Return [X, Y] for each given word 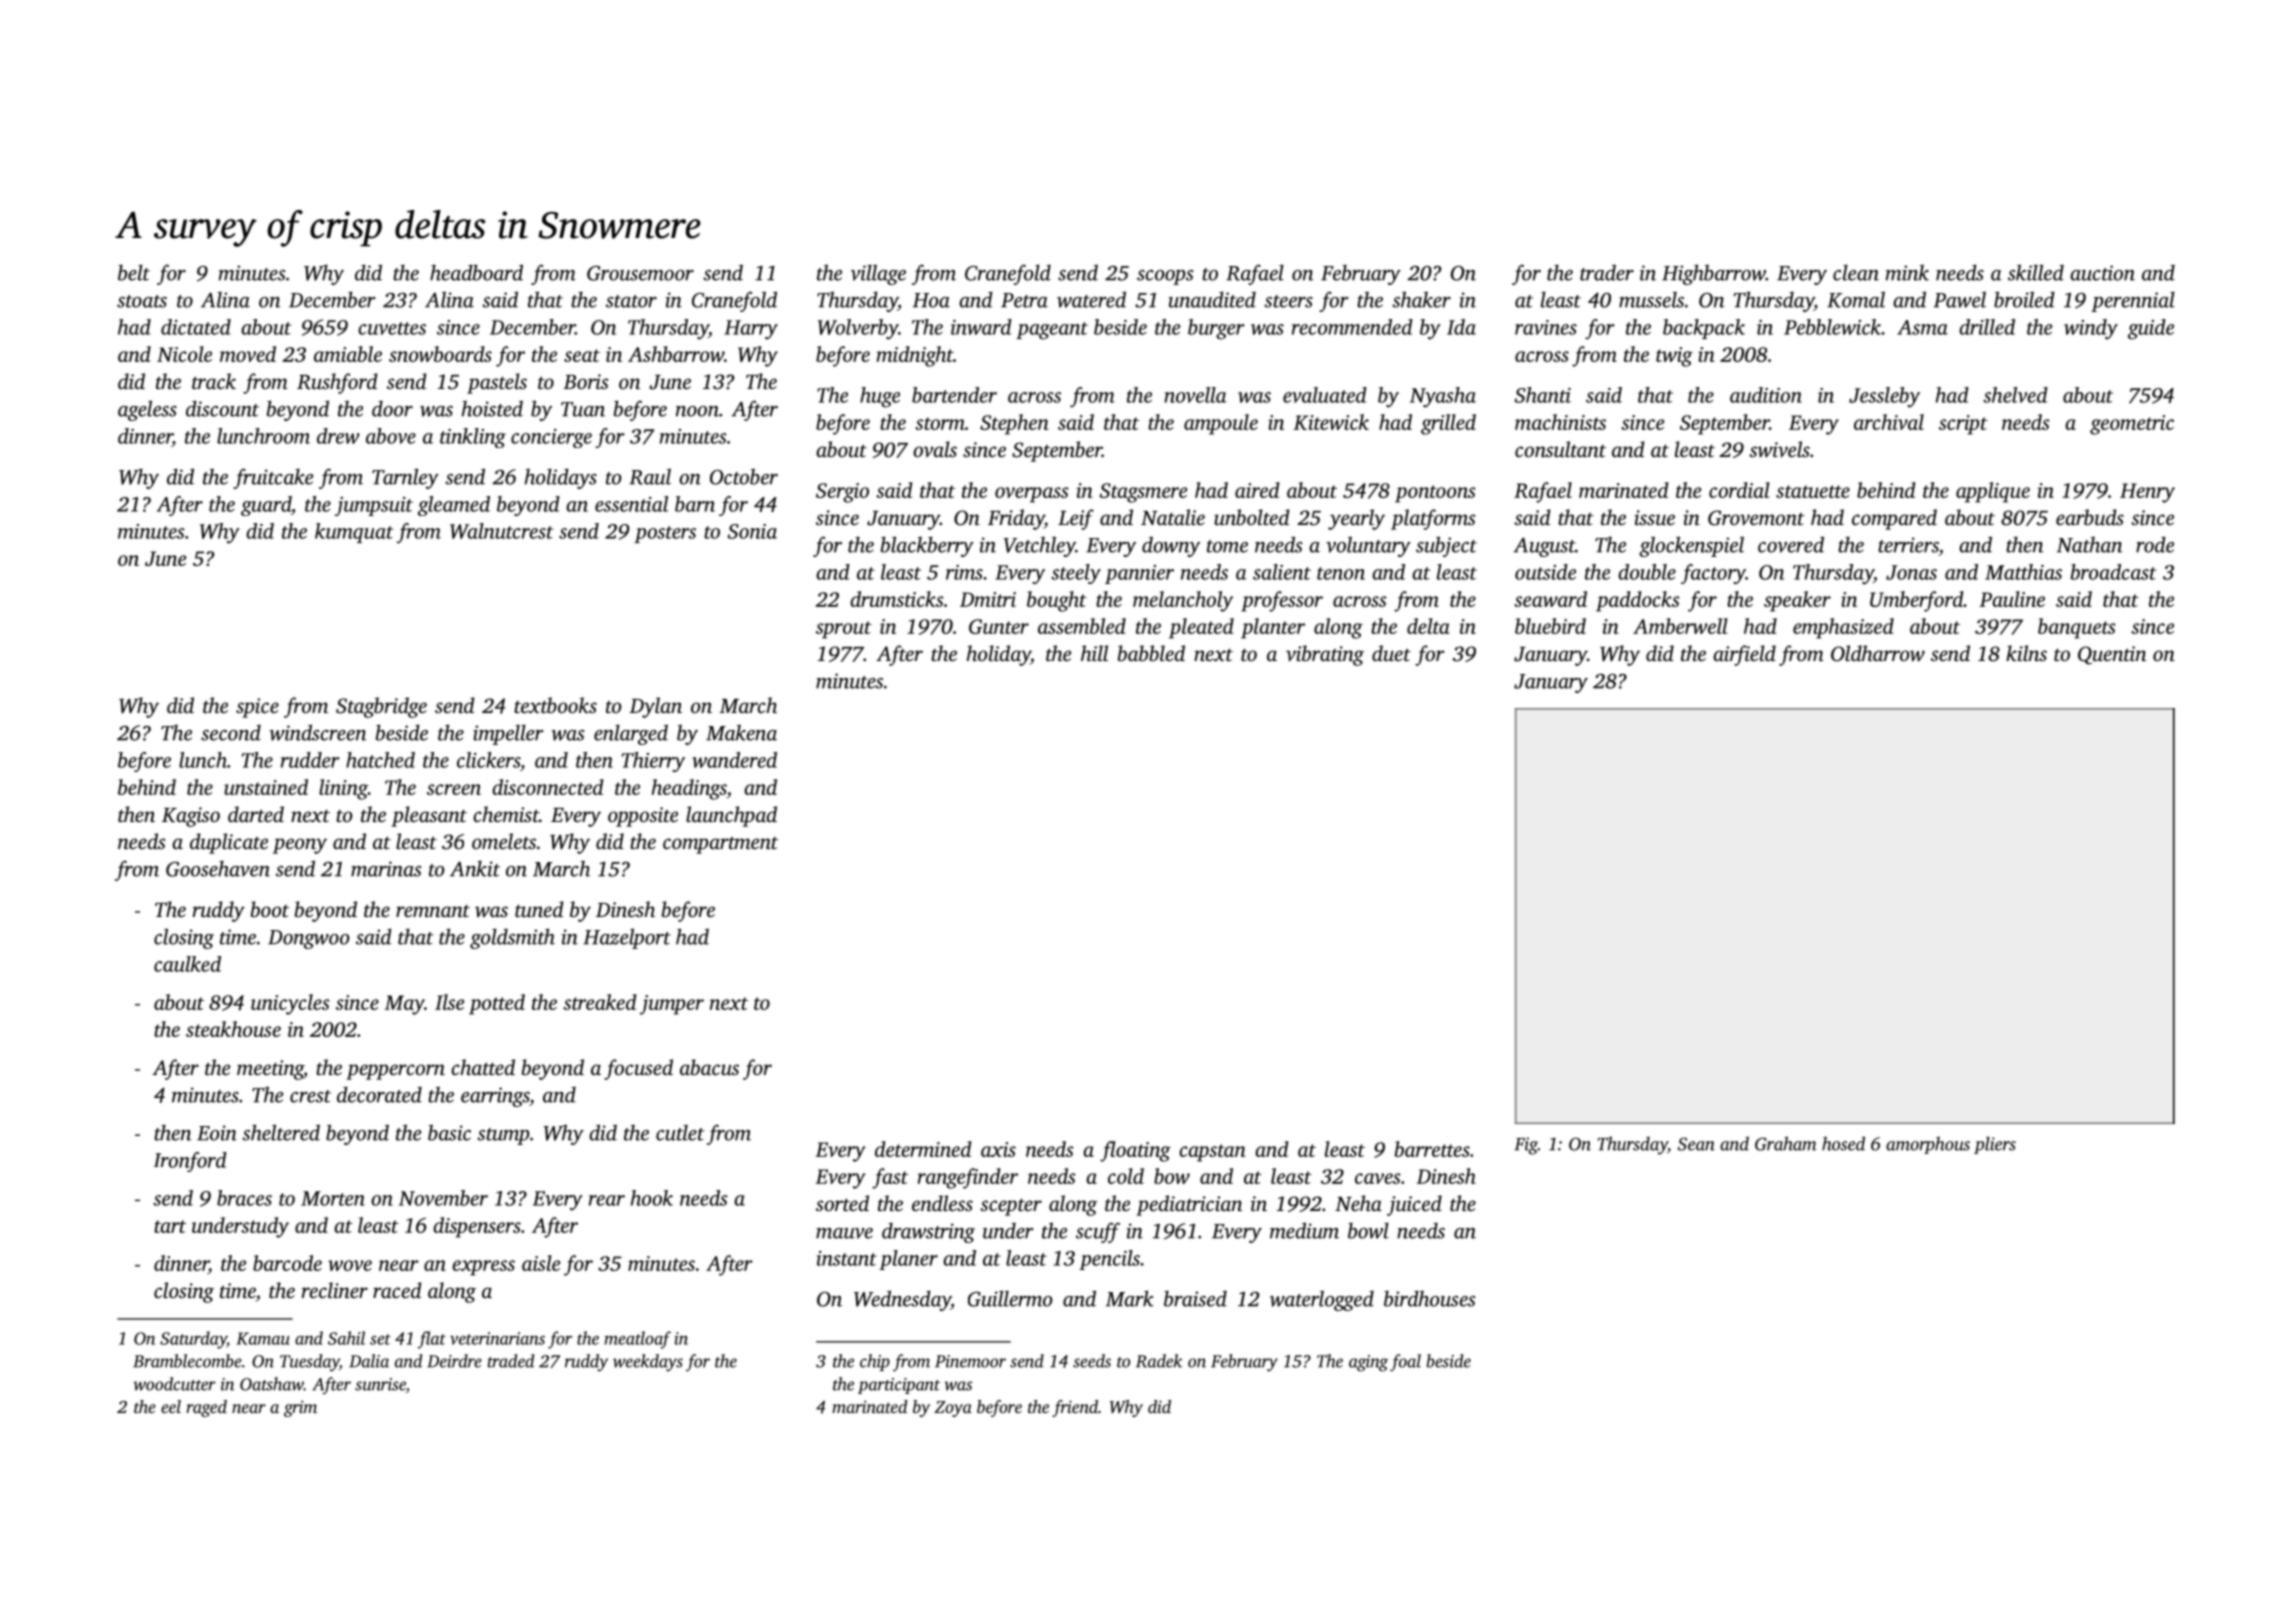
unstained [266, 787]
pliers [1995, 1145]
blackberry [927, 546]
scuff [1098, 1232]
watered [1091, 299]
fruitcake [273, 478]
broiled [2024, 299]
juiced [1414, 1205]
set [380, 1339]
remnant [433, 911]
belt [134, 272]
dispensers [477, 1227]
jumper [672, 1005]
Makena [741, 733]
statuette [1813, 491]
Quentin [2112, 655]
